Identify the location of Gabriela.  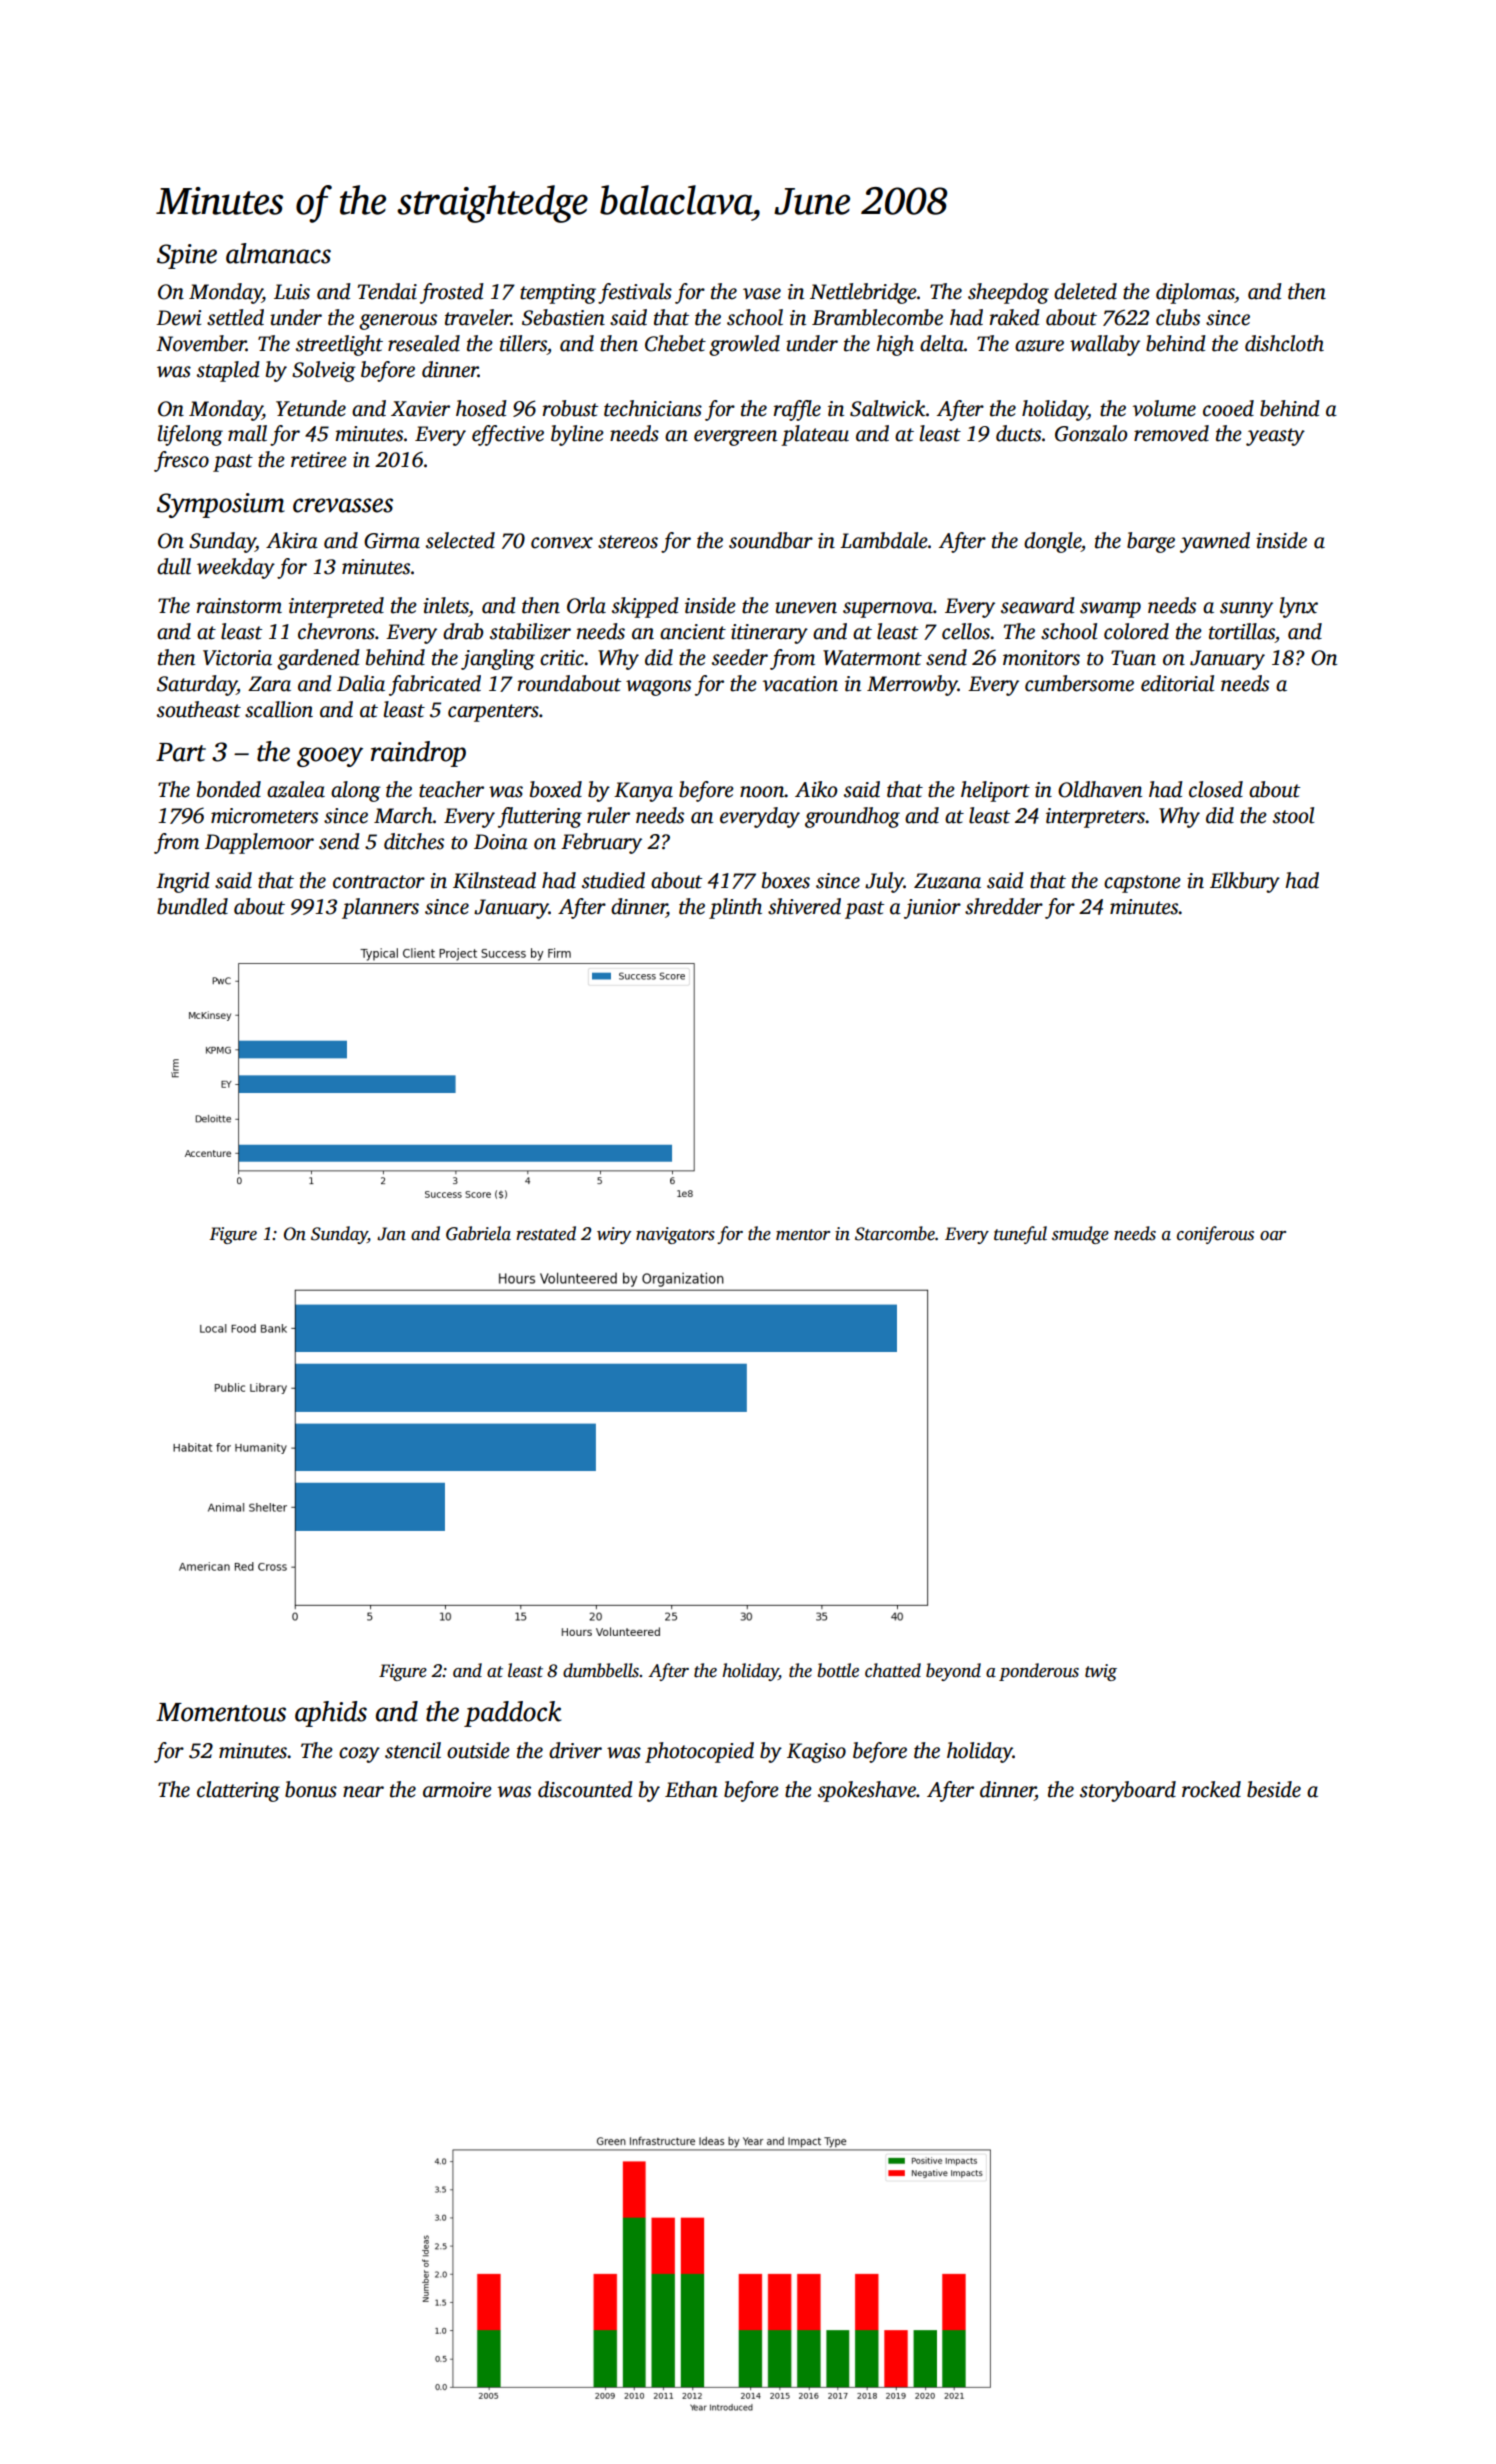
(478, 1233).
